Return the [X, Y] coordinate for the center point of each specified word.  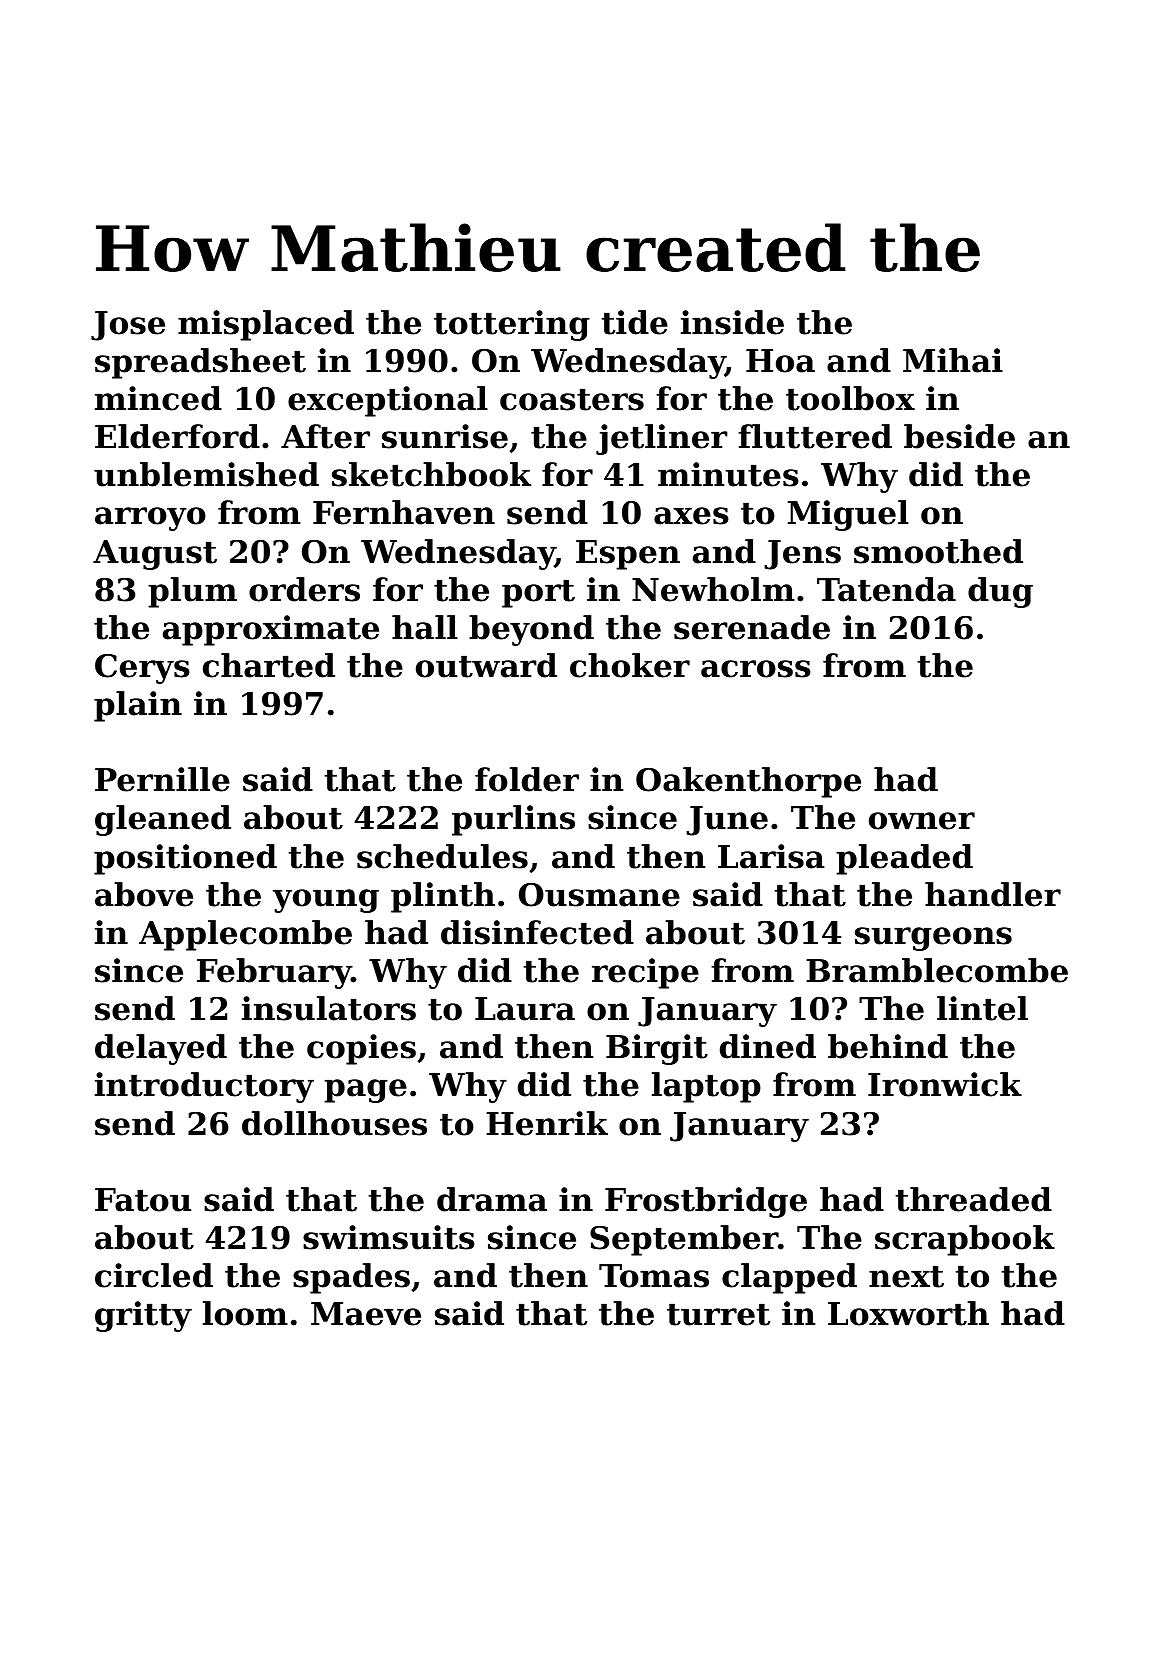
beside [959, 436]
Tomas [654, 1276]
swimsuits [389, 1237]
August [155, 555]
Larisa [771, 856]
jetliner [662, 439]
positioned [185, 859]
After [325, 436]
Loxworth [908, 1313]
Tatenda [886, 589]
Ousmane [599, 895]
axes [691, 516]
